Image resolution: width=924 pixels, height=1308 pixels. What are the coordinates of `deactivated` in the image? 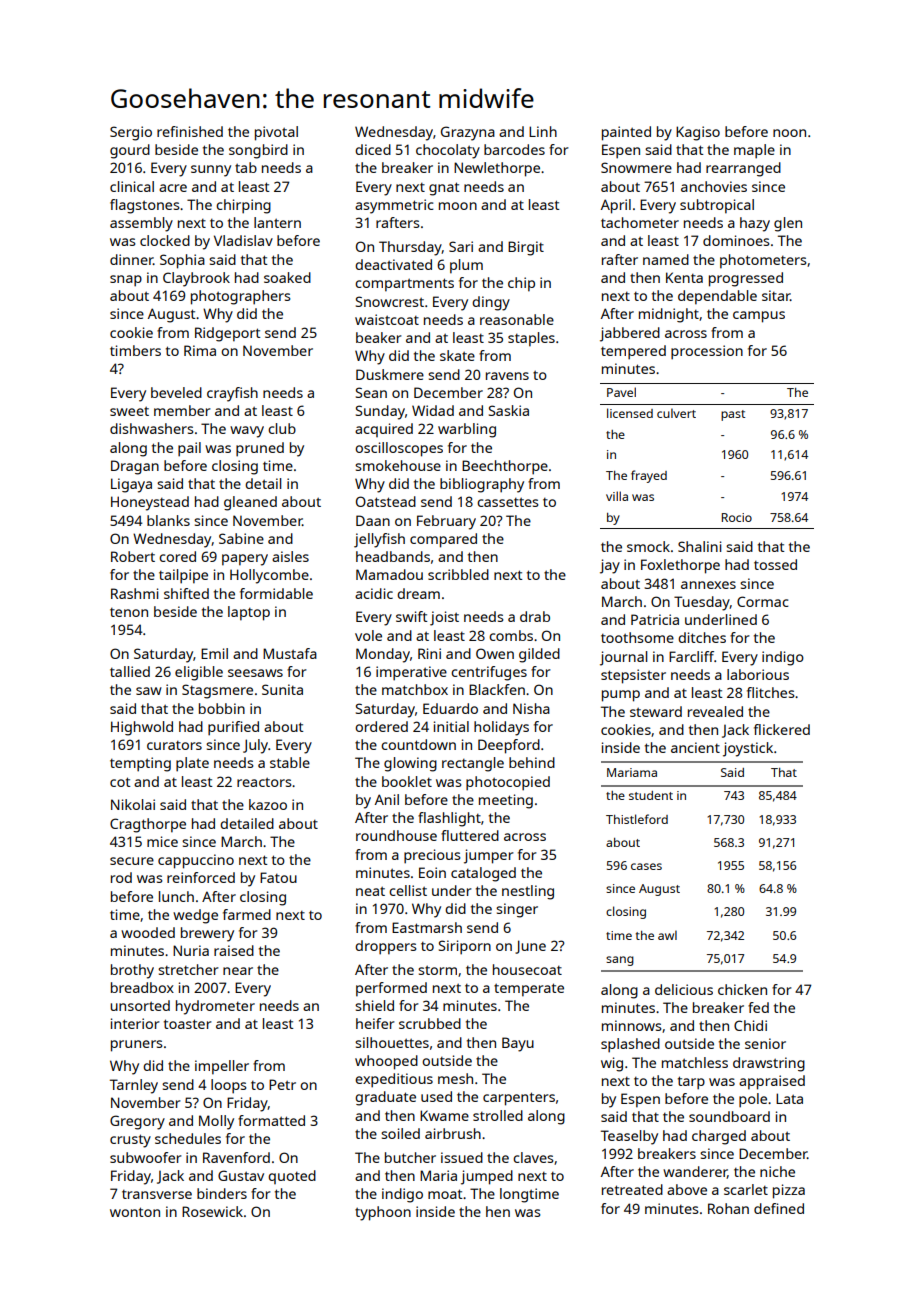 It's located at (393, 264).
